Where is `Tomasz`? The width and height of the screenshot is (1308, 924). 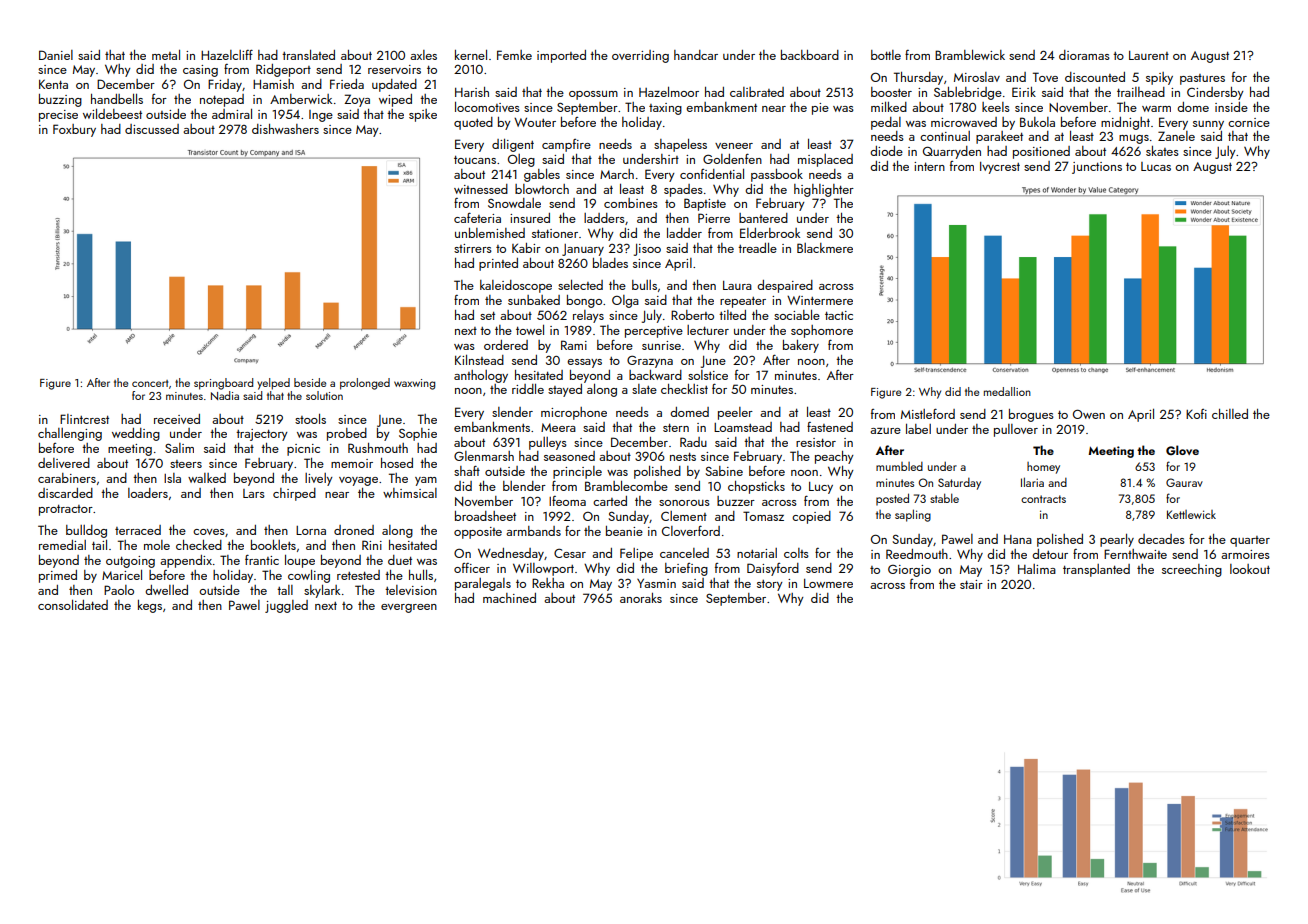
Tomasz is located at coordinates (763, 516).
